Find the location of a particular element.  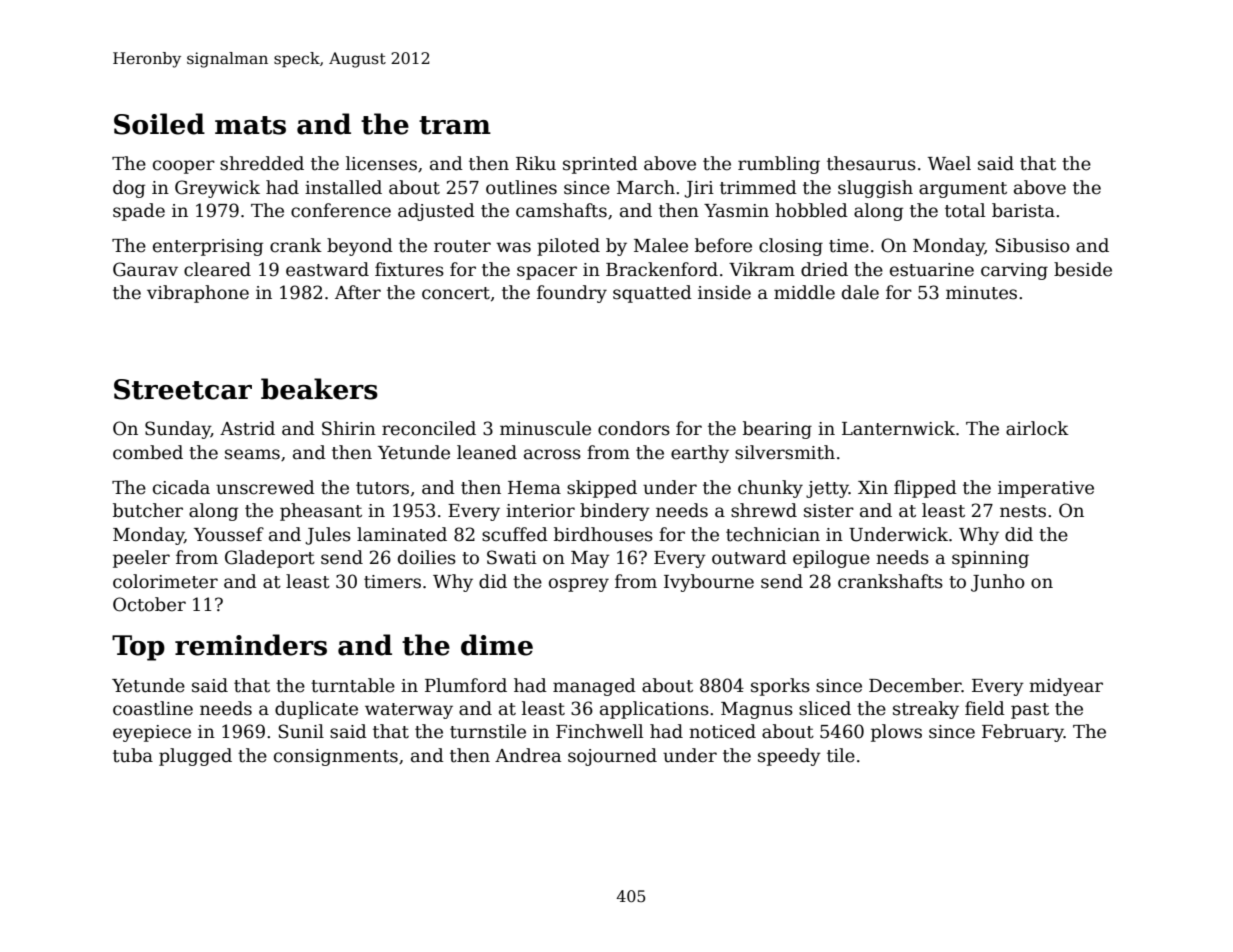

tutors is located at coordinates (382, 488).
